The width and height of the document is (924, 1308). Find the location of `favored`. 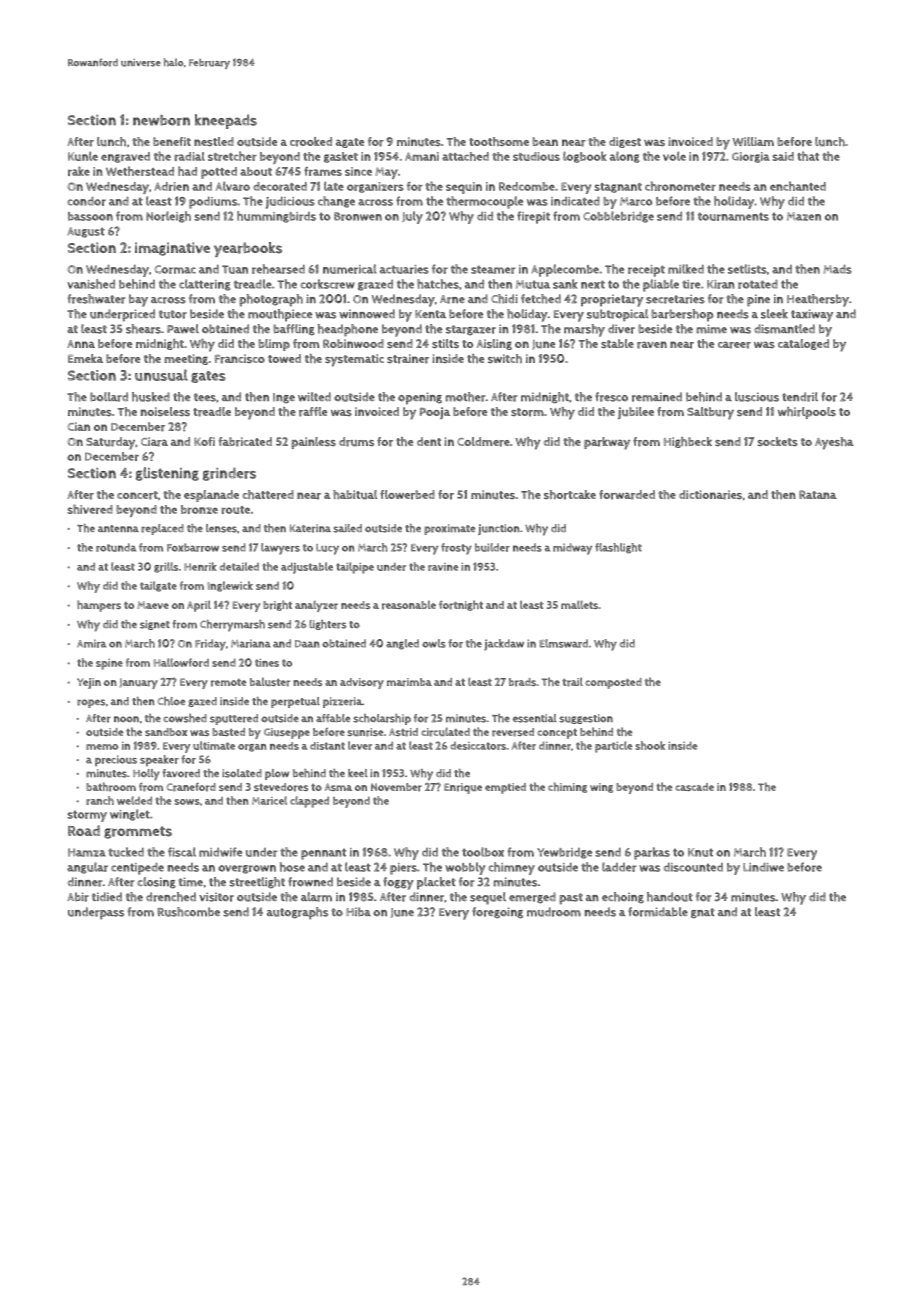

favored is located at coordinates (181, 773).
